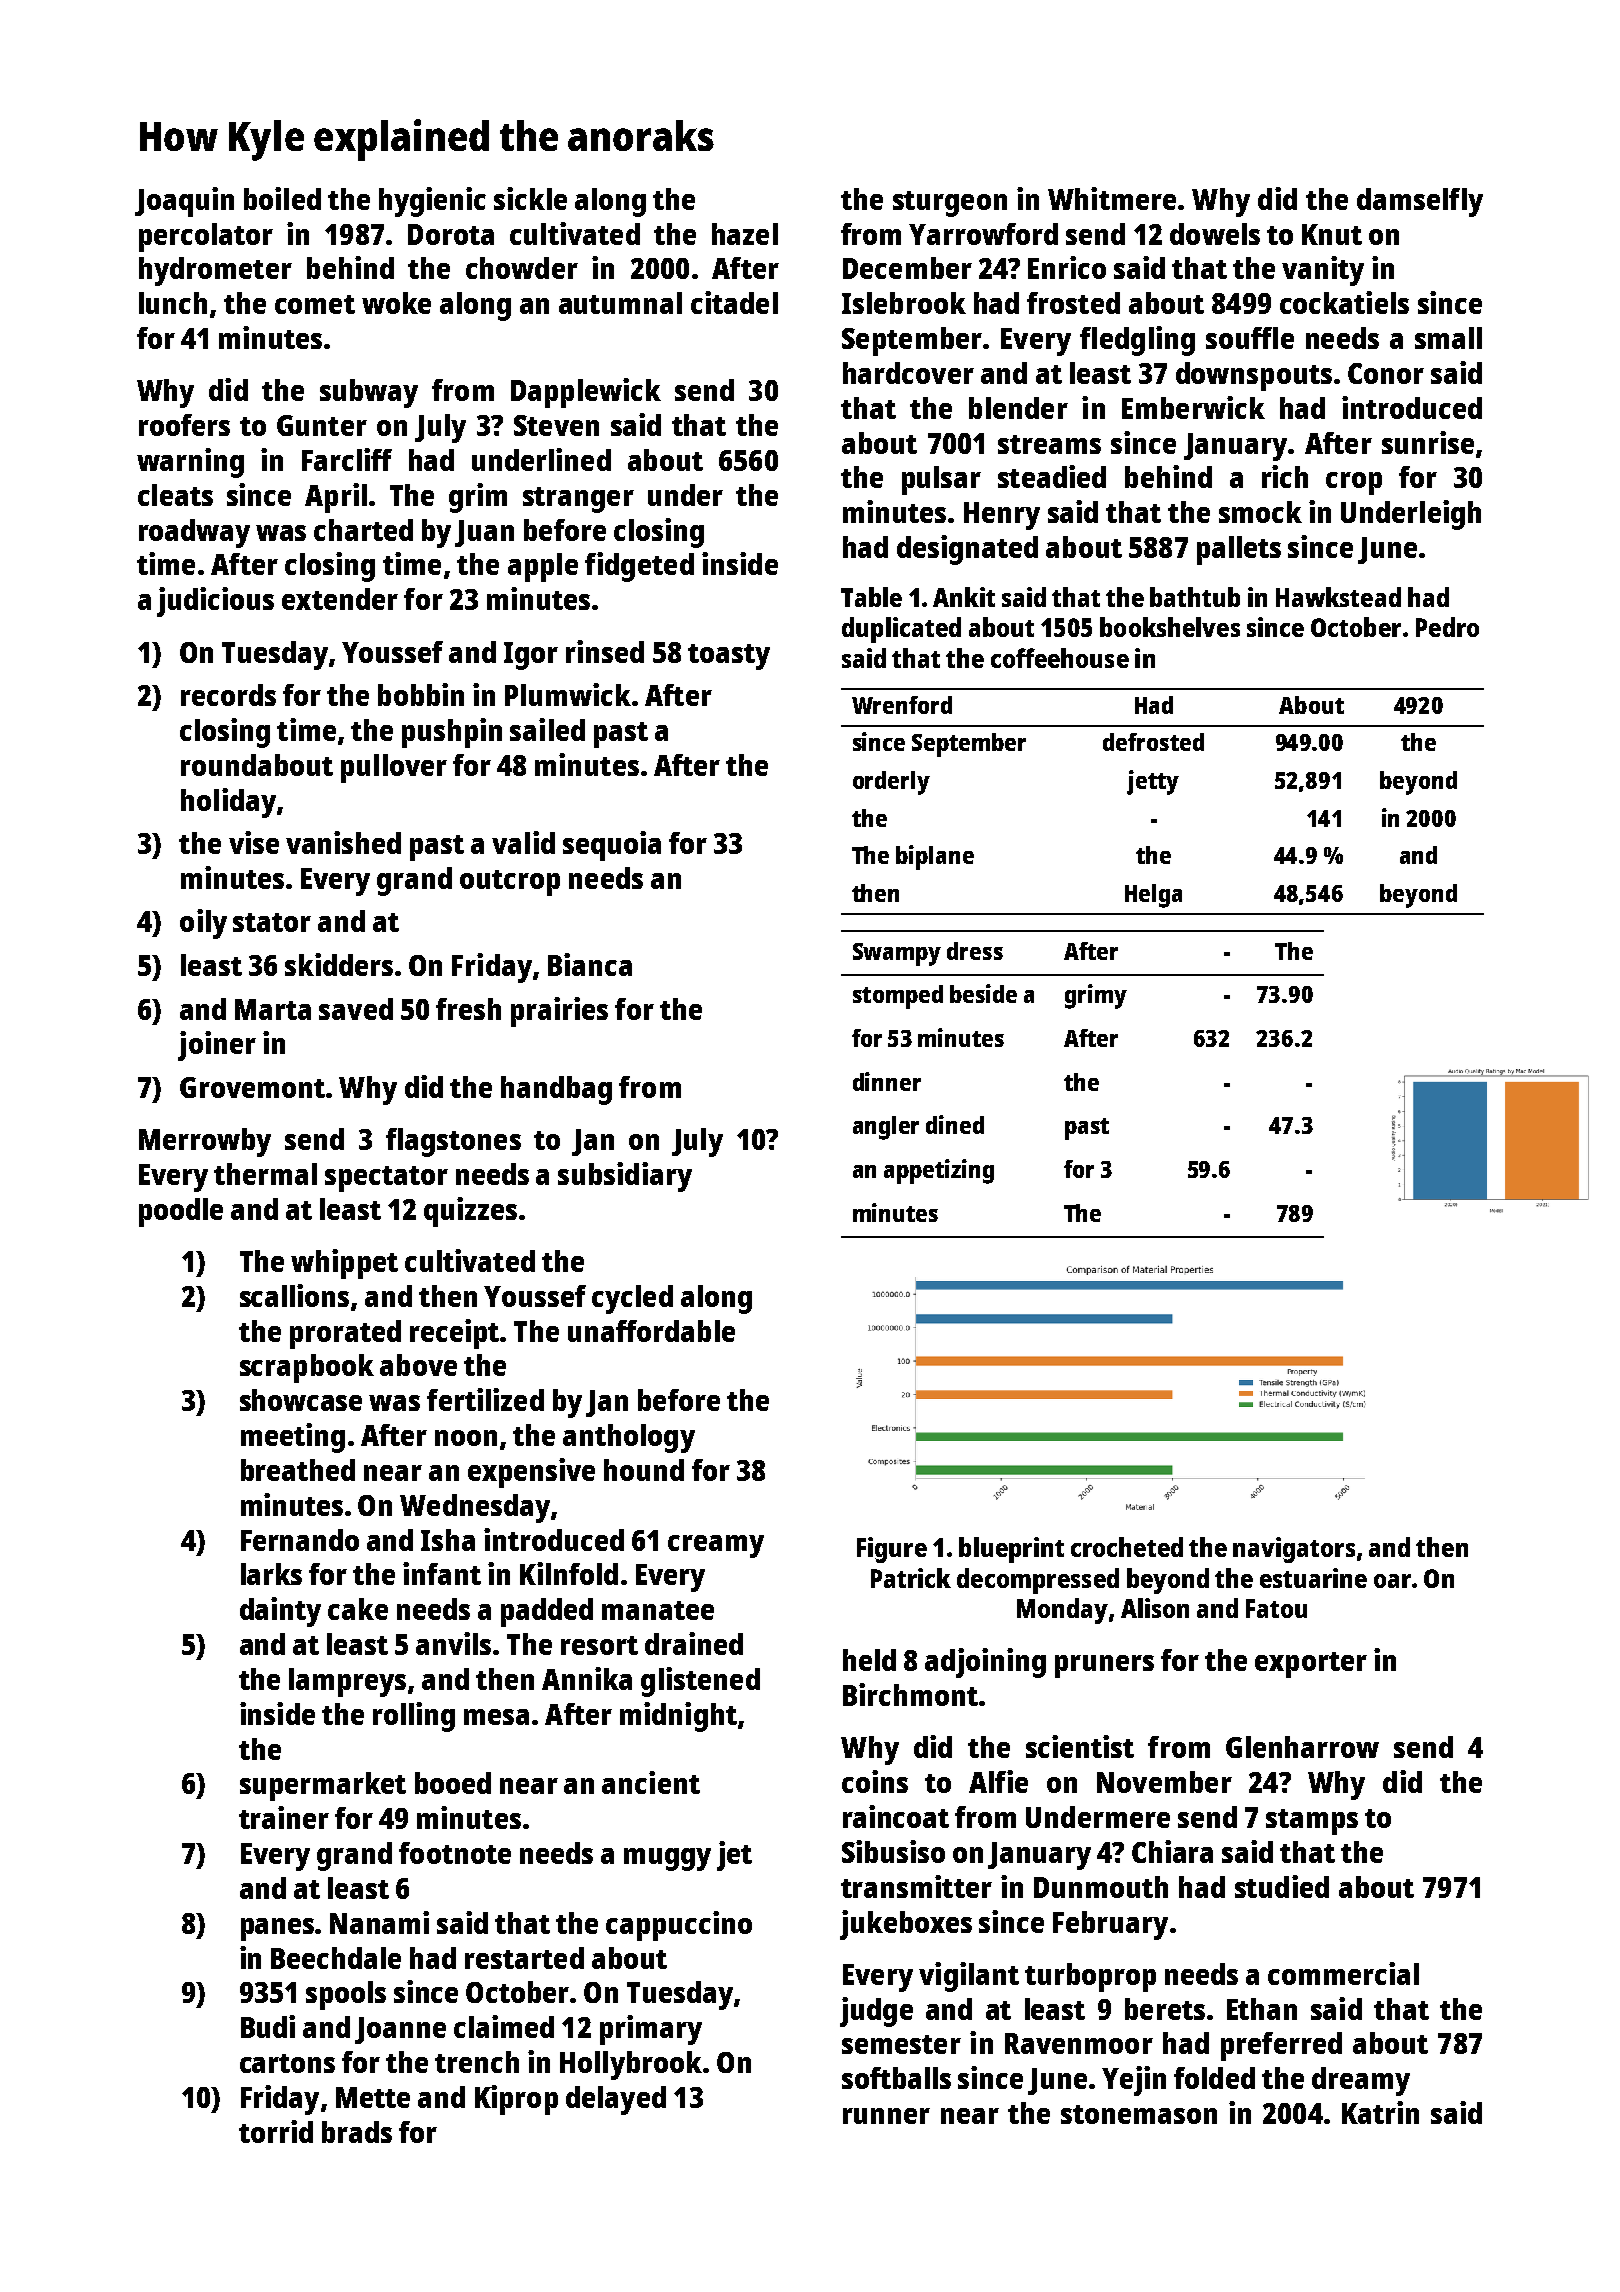 The width and height of the document is (1620, 2292). What do you see at coordinates (451, 234) in the document?
I see `Dorota` at bounding box center [451, 234].
